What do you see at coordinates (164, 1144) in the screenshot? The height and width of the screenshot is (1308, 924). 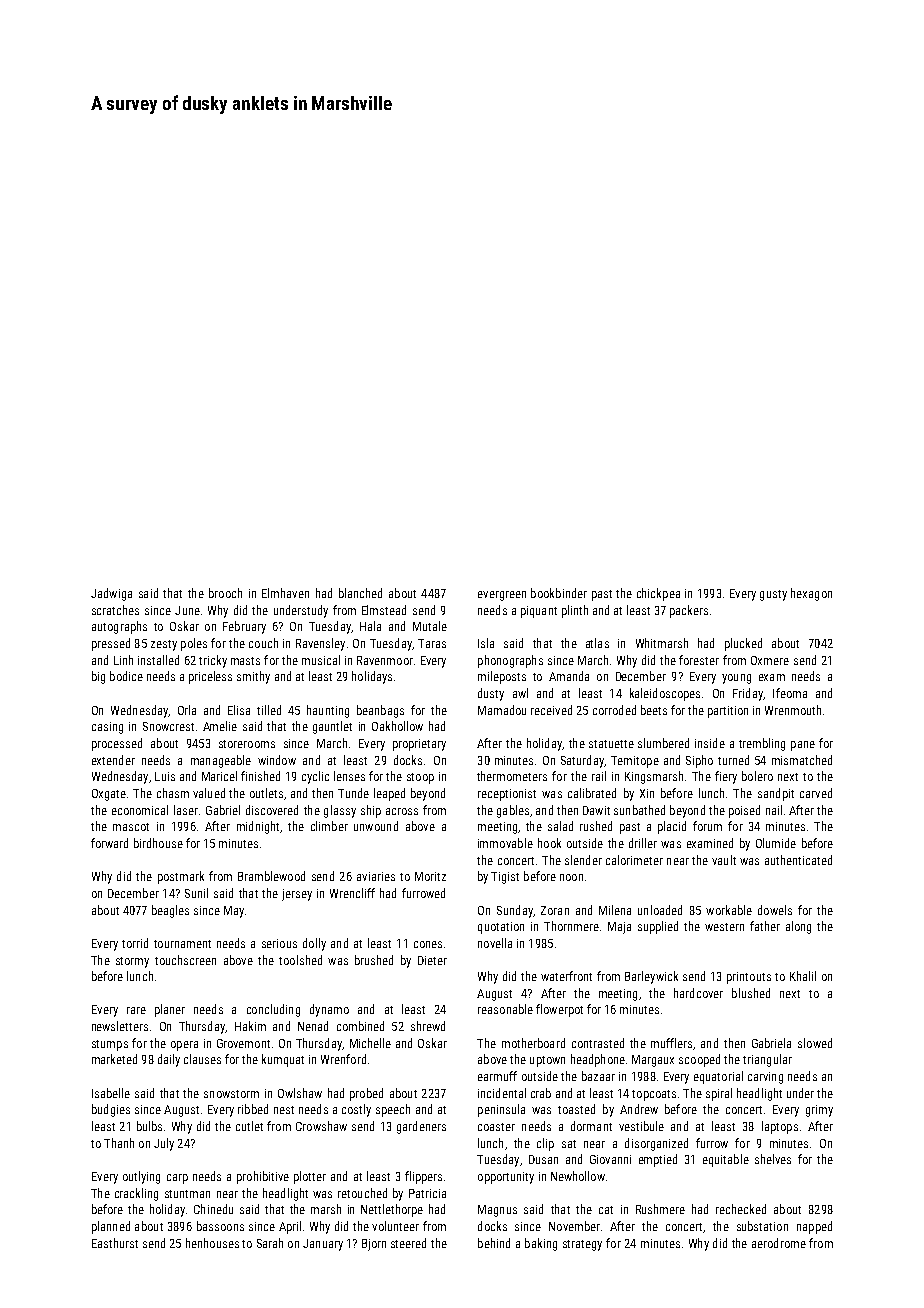 I see `July` at bounding box center [164, 1144].
